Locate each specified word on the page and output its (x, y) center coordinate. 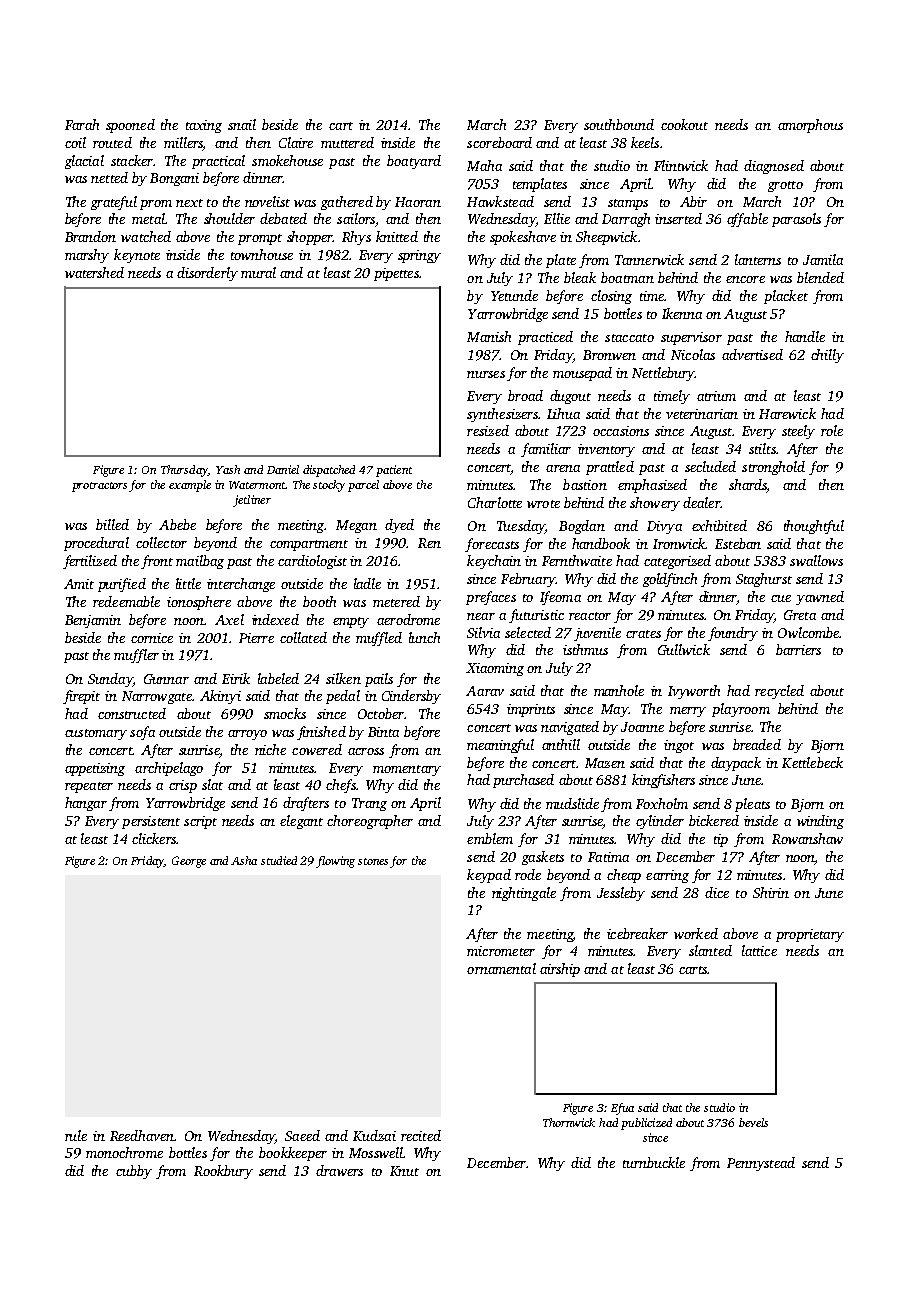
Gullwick (684, 649)
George (189, 862)
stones (373, 861)
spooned (130, 126)
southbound (619, 124)
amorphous (810, 126)
